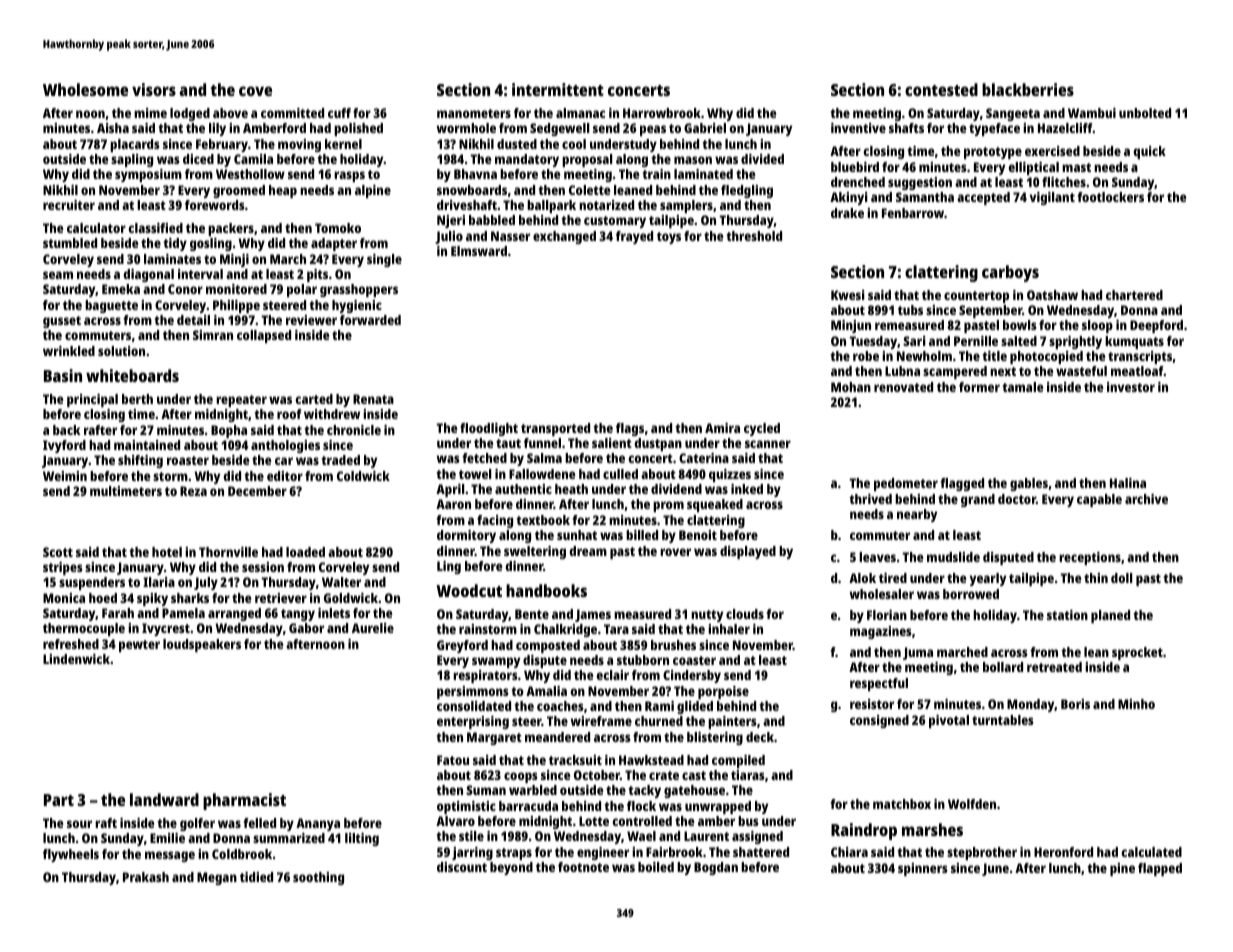 This screenshot has height=952, width=1233. What do you see at coordinates (85, 89) in the screenshot?
I see `Wholesome` at bounding box center [85, 89].
